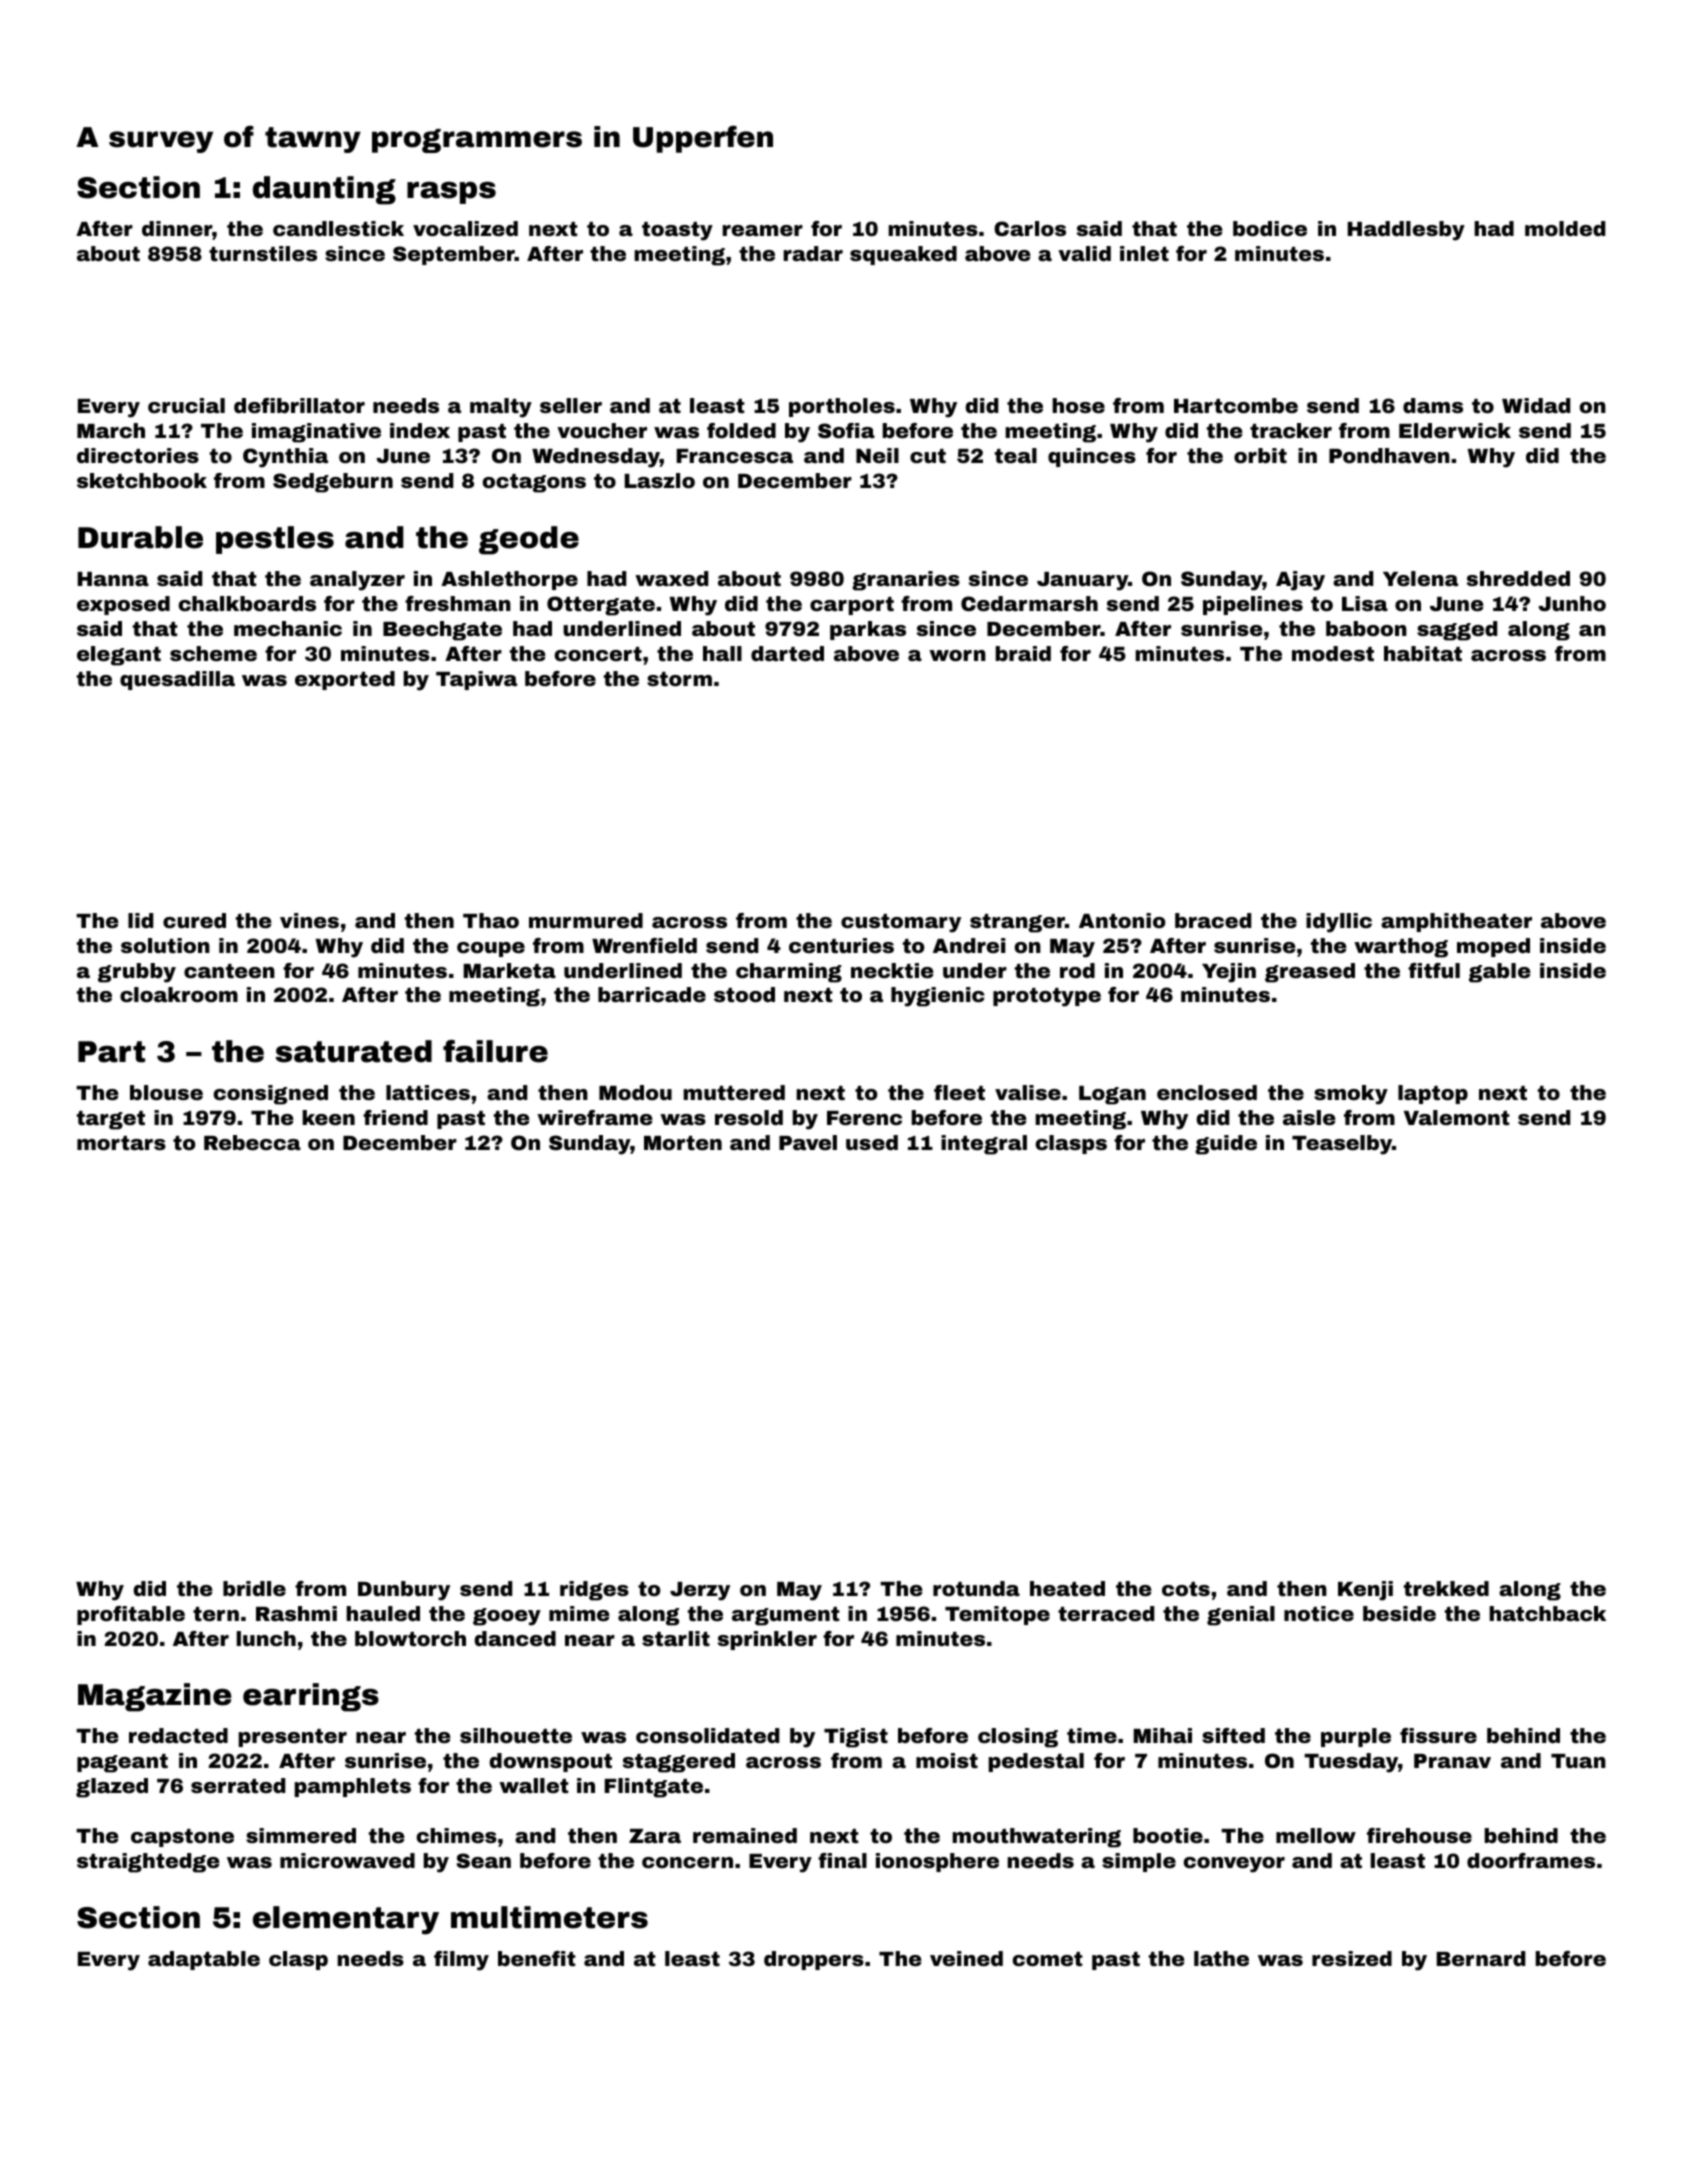  I want to click on Thao, so click(491, 920).
